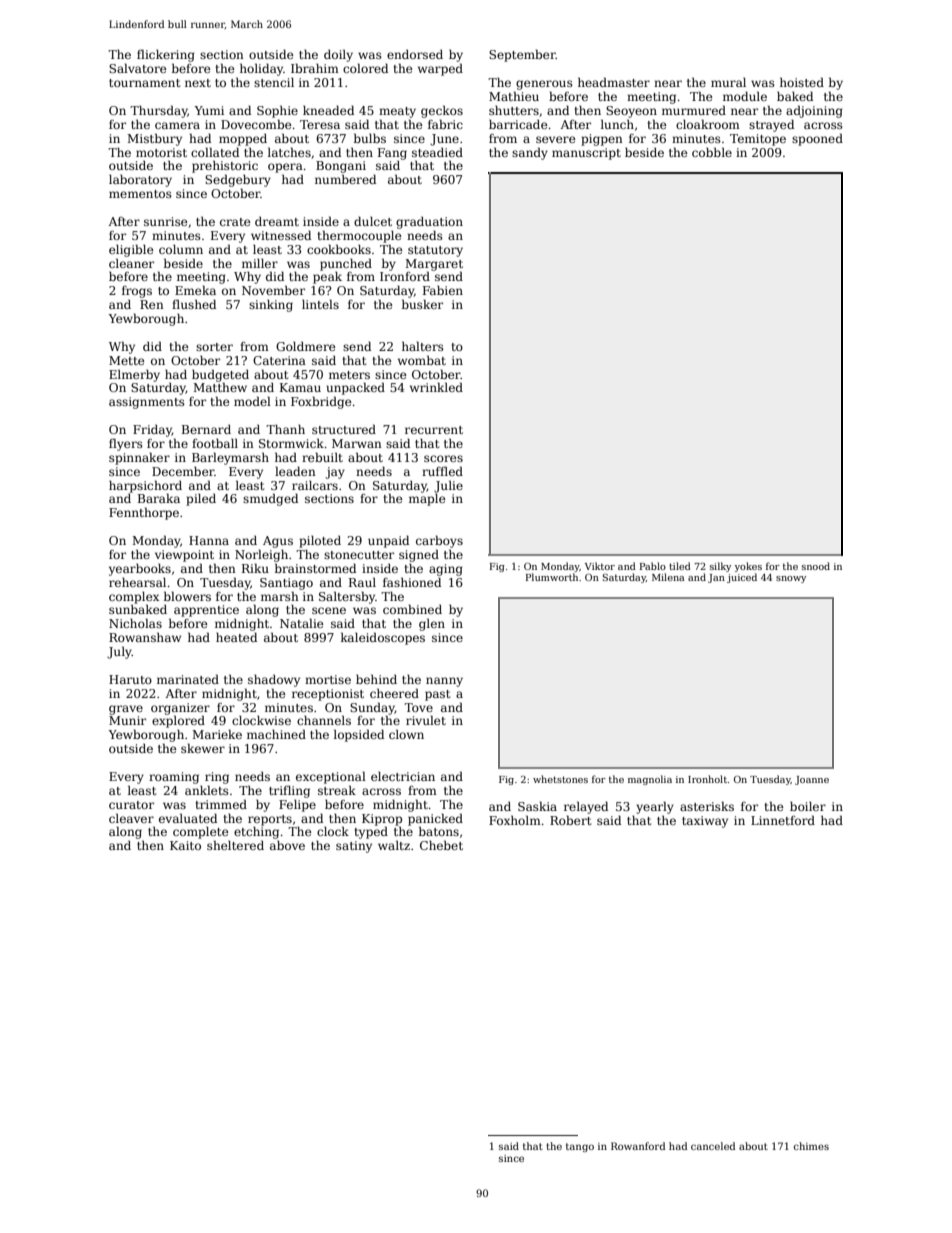 This page has width=952, height=1233. Describe the element at coordinates (522, 55) in the page. I see `September` at that location.
